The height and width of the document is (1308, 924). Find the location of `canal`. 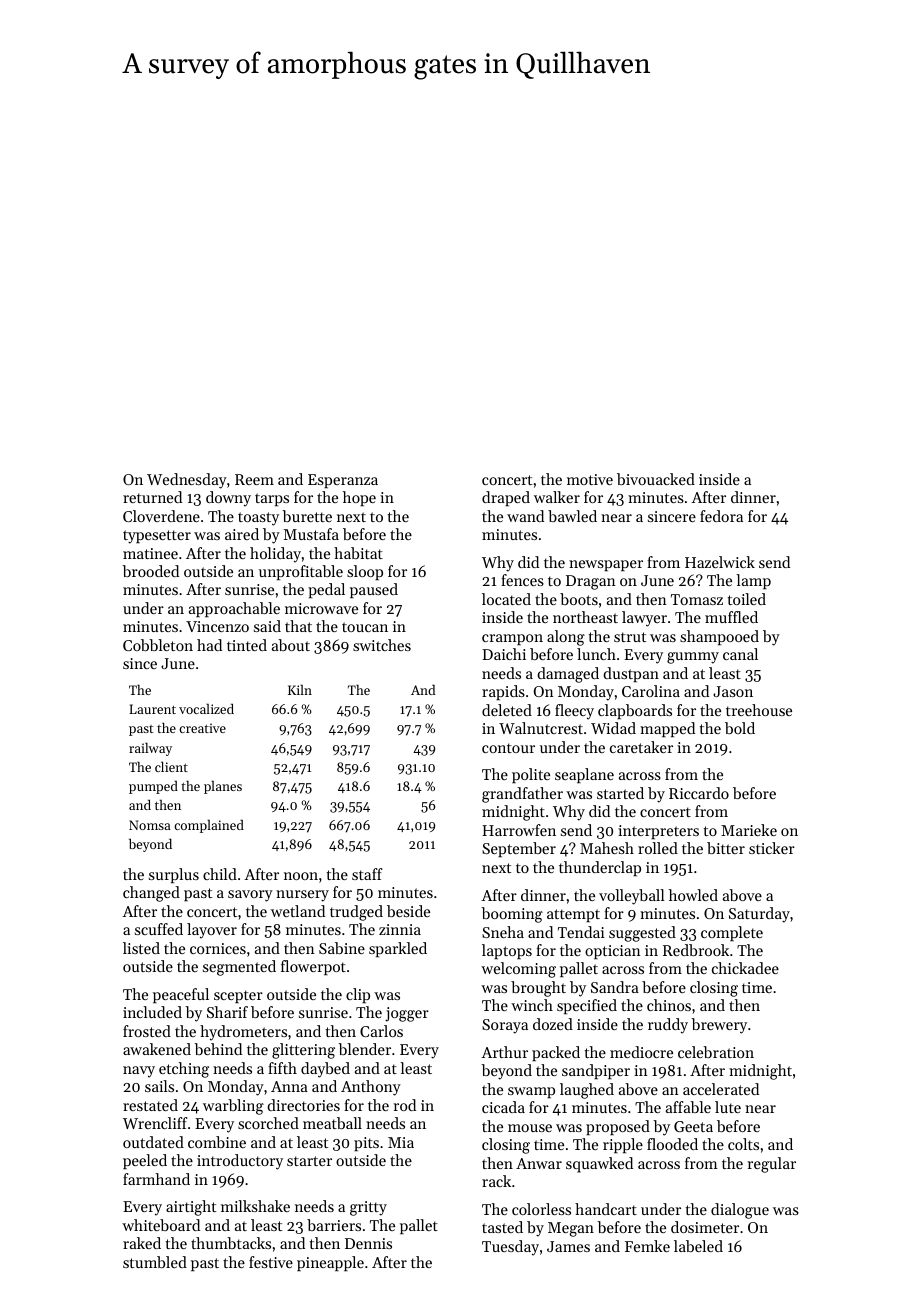

canal is located at coordinates (740, 654).
